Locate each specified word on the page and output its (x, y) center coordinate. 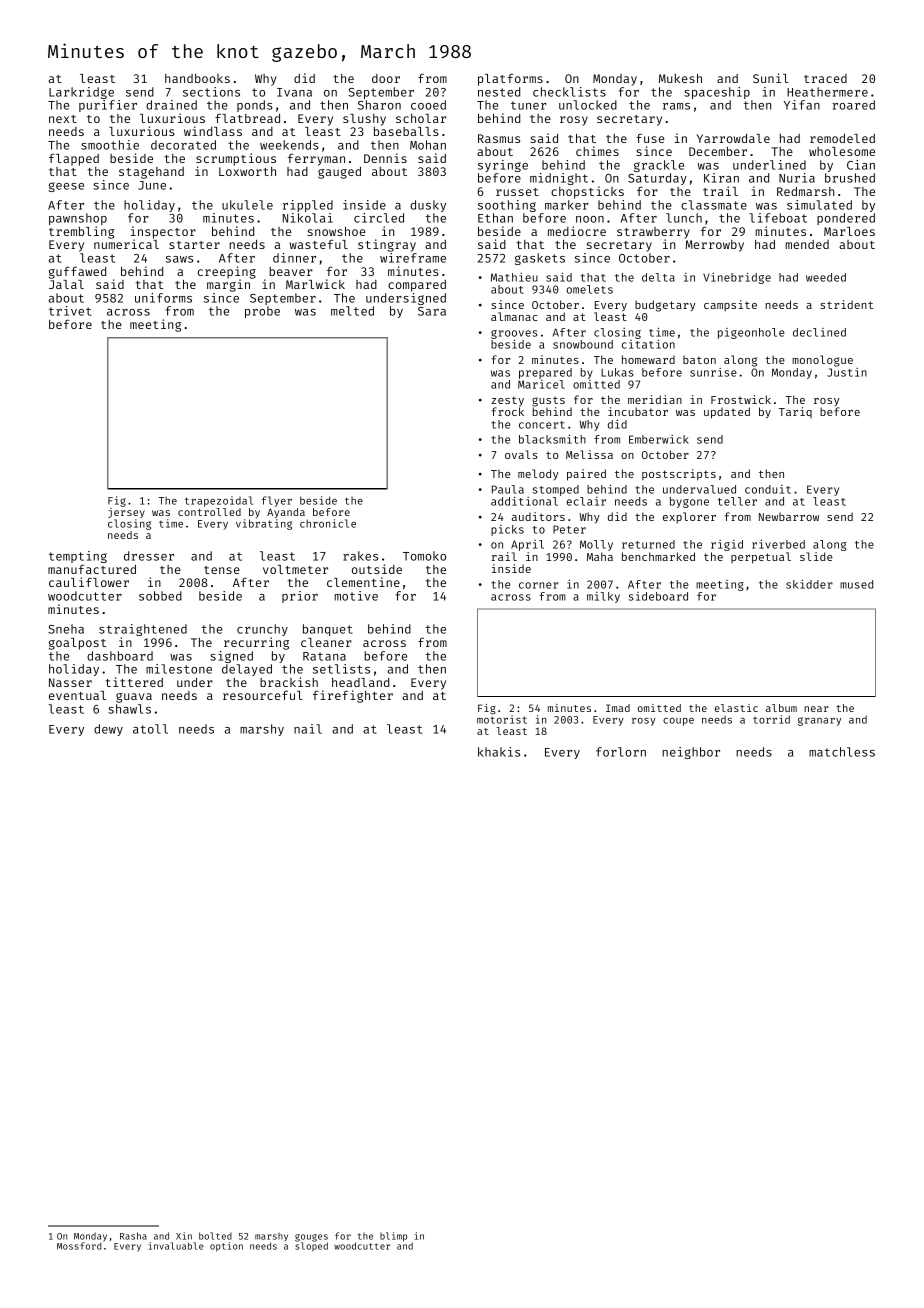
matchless (842, 752)
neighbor (691, 753)
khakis (499, 752)
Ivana (294, 92)
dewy (108, 730)
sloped (311, 1246)
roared (854, 105)
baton (699, 359)
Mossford (79, 1246)
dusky (428, 206)
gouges (311, 1238)
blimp (393, 1237)
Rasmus (499, 138)
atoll (150, 729)
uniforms (163, 298)
